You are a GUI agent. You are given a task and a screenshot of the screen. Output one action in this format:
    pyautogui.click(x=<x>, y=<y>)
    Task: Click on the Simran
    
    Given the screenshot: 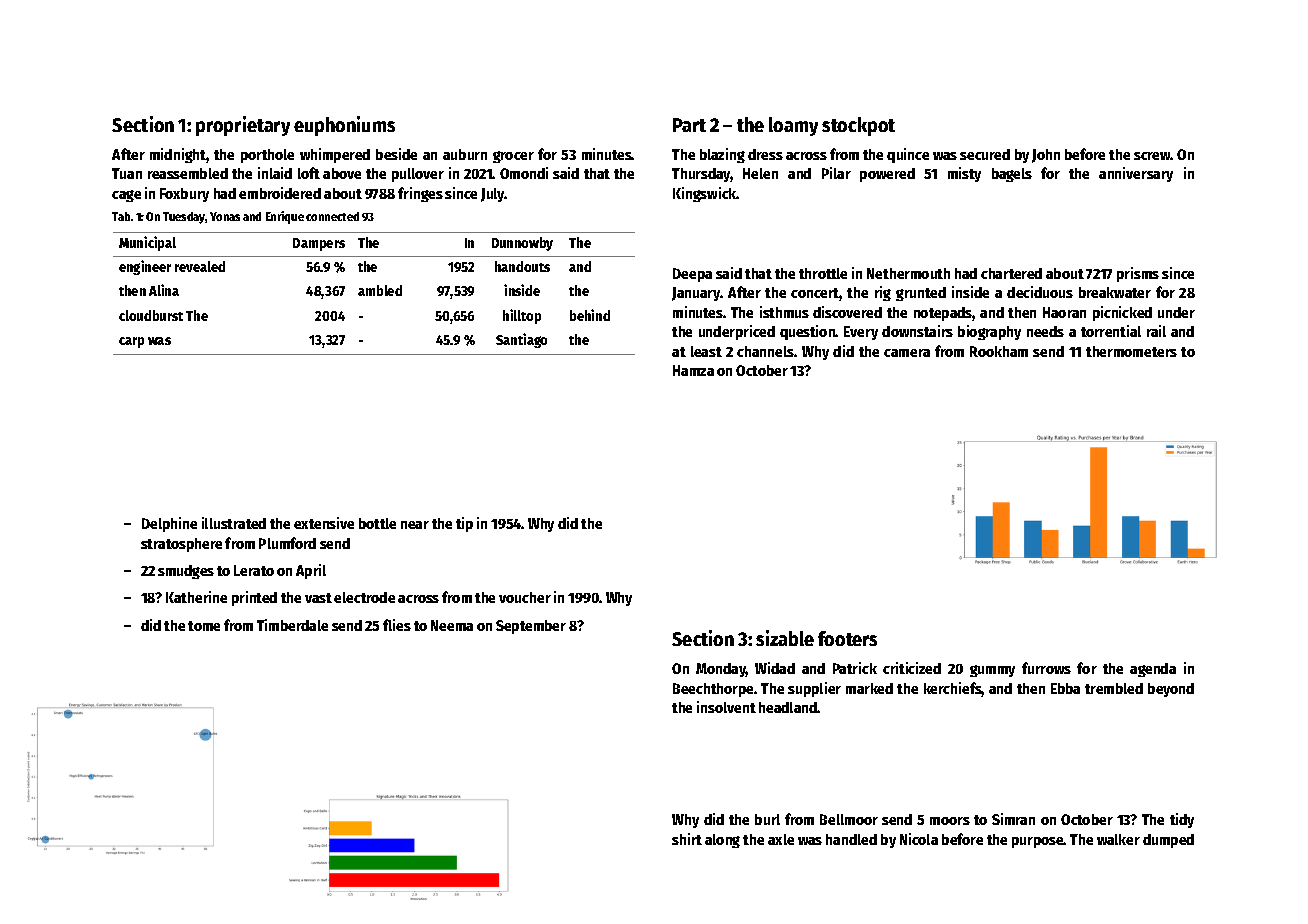 What is the action you would take?
    pyautogui.click(x=1013, y=819)
